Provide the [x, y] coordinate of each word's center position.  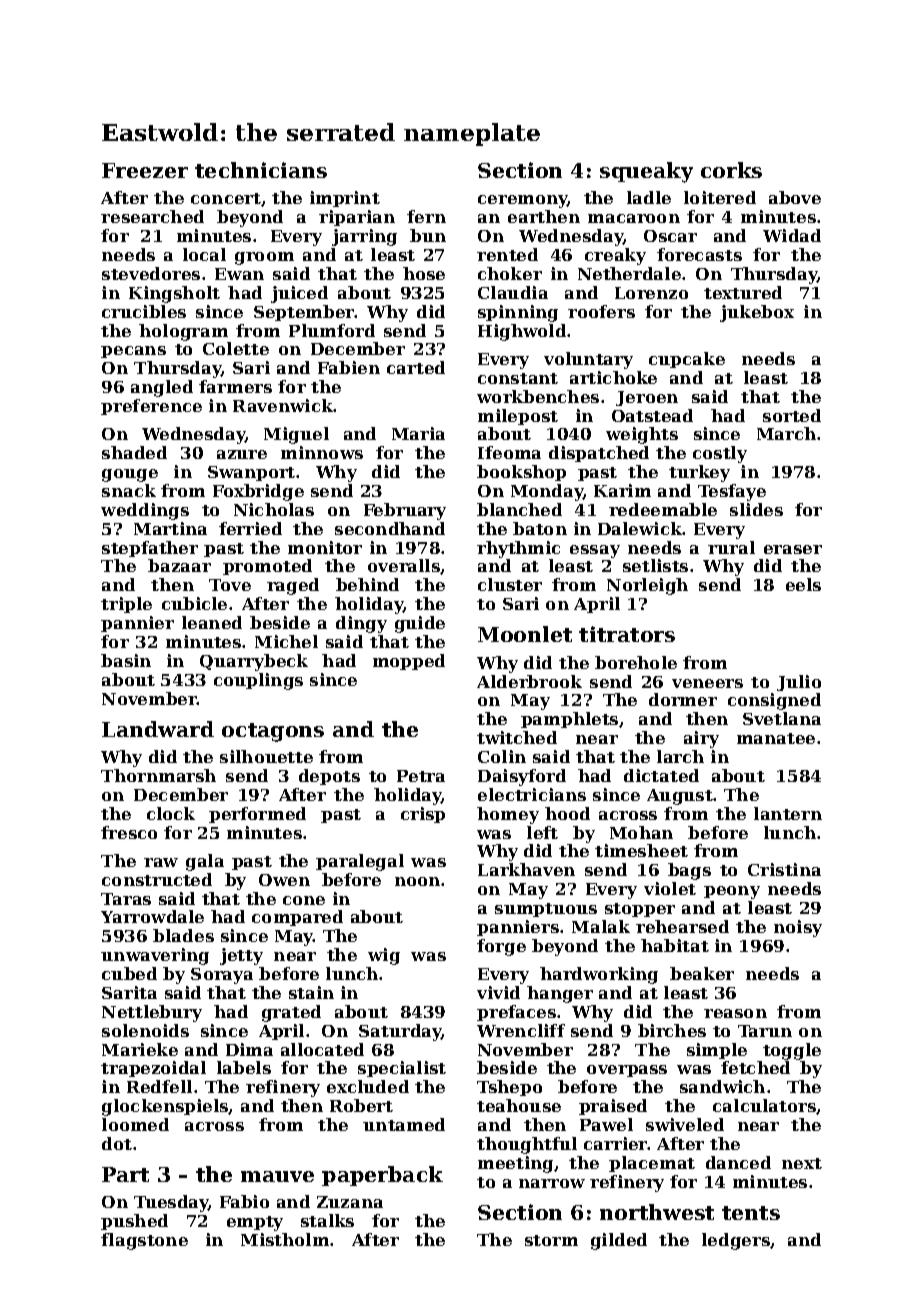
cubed [129, 973]
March [786, 433]
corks [731, 170]
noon [417, 881]
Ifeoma [509, 452]
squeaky [646, 172]
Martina [170, 528]
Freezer [145, 170]
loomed [135, 1124]
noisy [798, 928]
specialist [402, 1069]
